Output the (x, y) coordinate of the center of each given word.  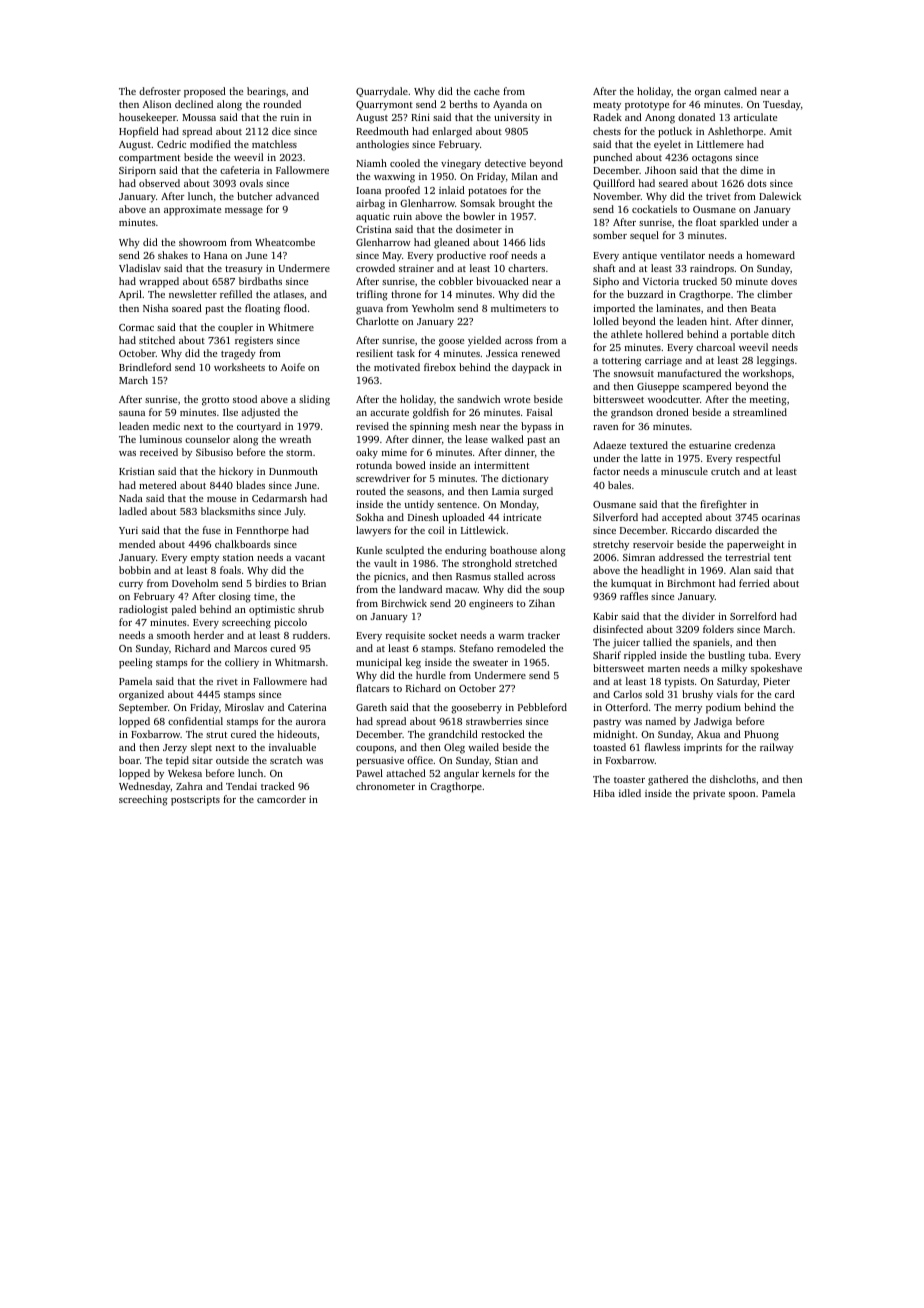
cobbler (456, 281)
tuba (759, 655)
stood (245, 399)
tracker (544, 635)
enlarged (452, 132)
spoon (742, 796)
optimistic (272, 610)
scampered (707, 387)
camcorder (281, 799)
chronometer (385, 786)
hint (720, 321)
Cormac (136, 327)
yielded (484, 341)
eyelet (667, 145)
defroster (160, 91)
